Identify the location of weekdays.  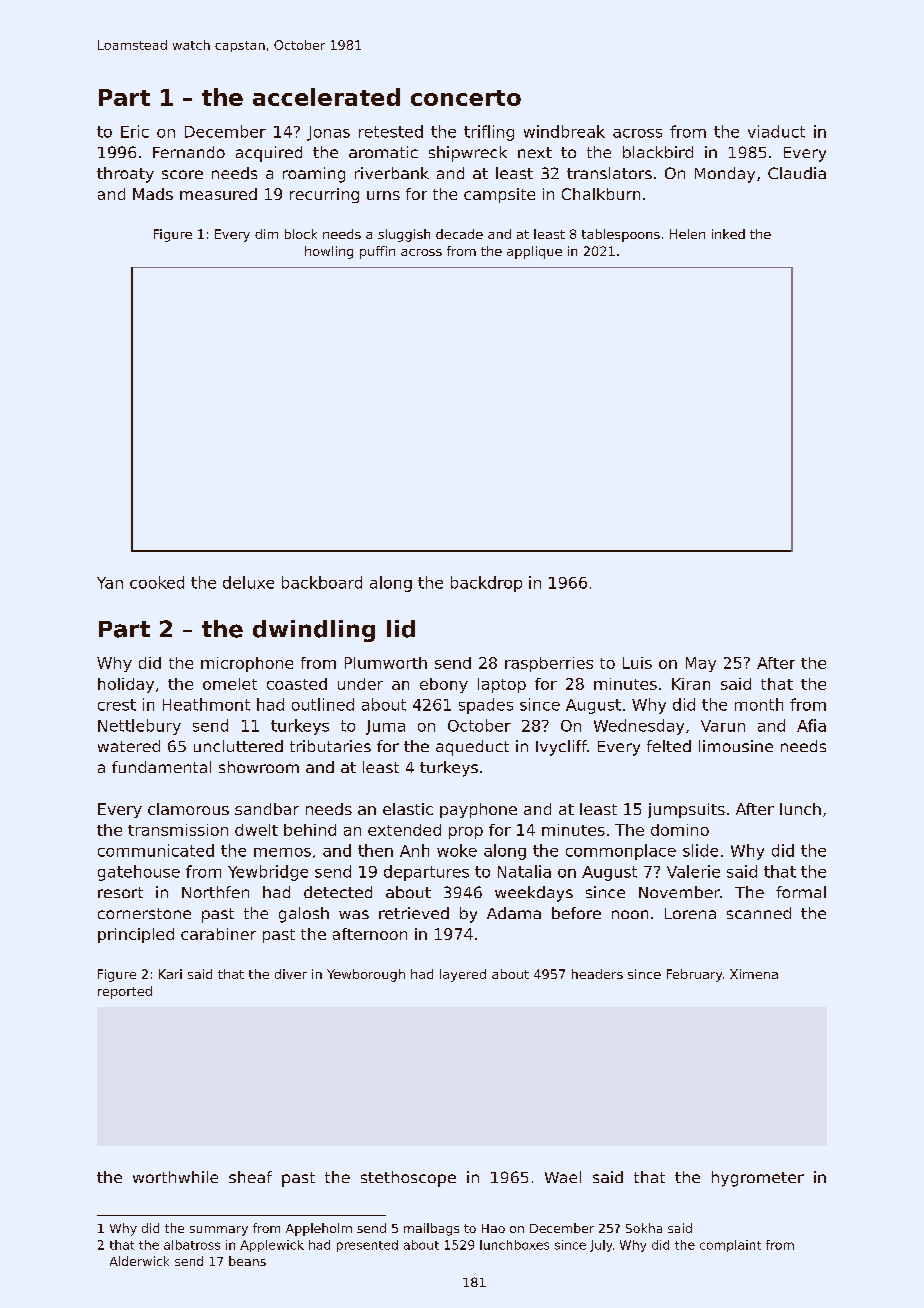
(534, 894).
